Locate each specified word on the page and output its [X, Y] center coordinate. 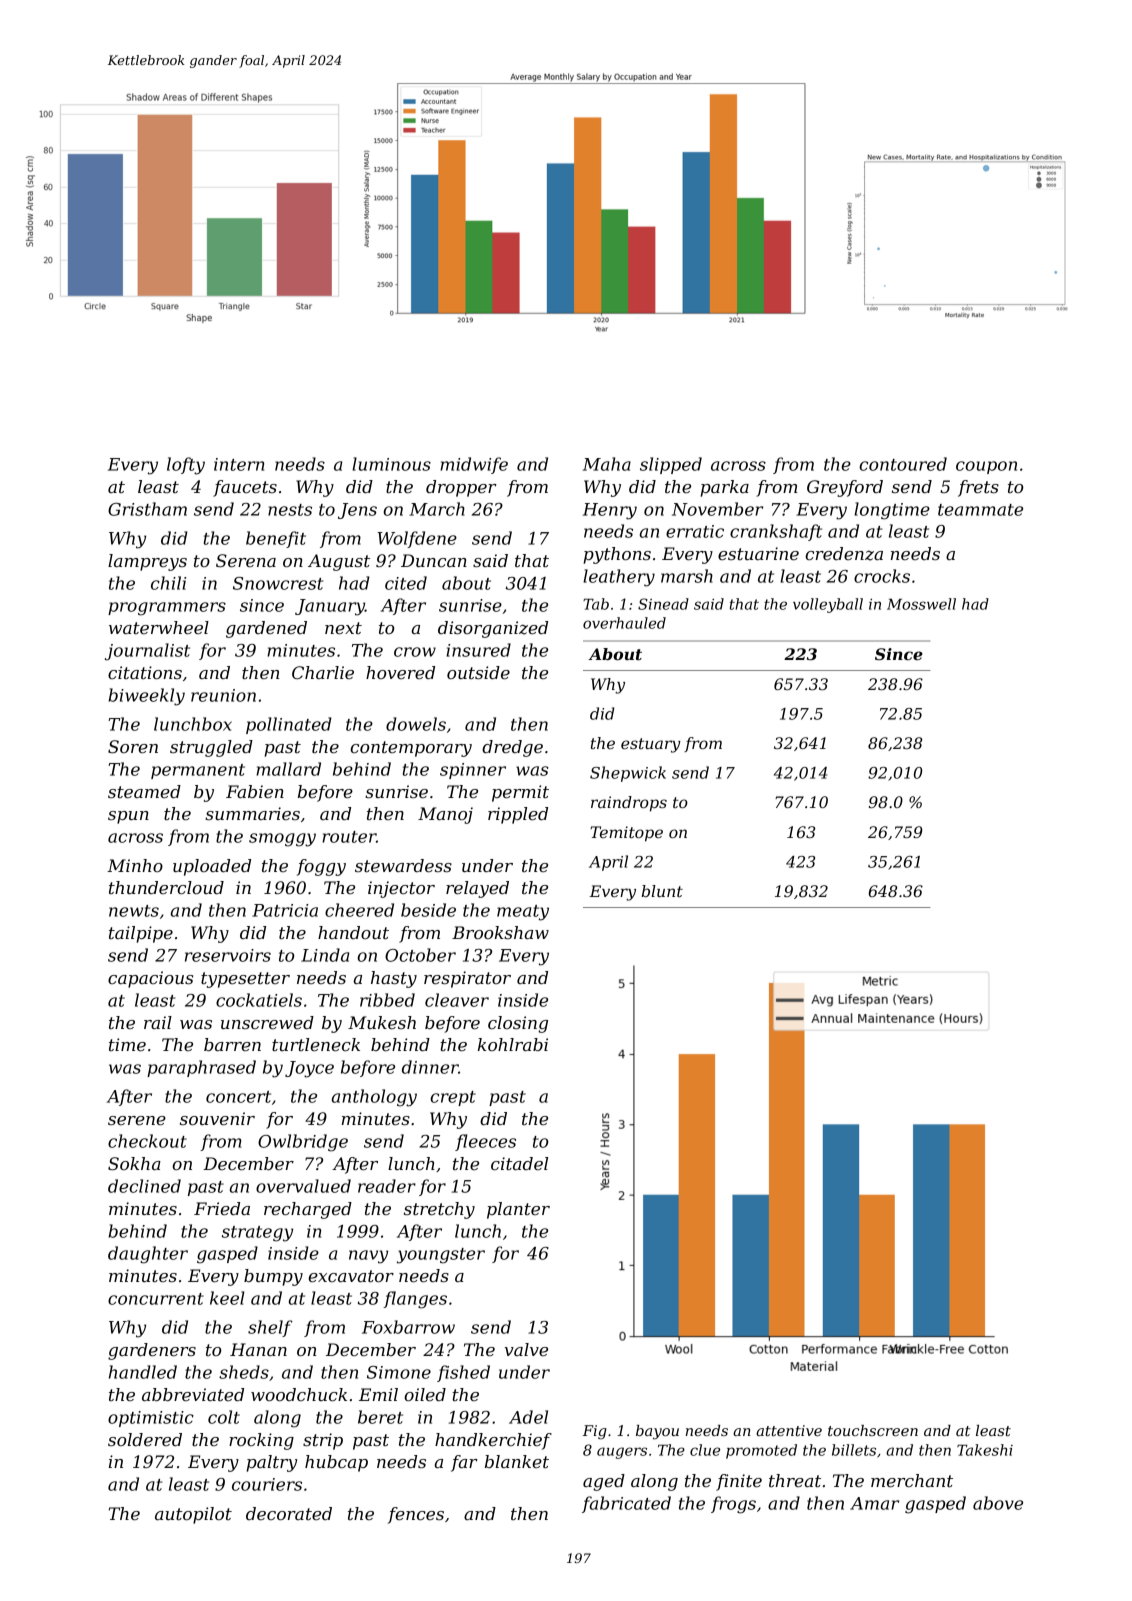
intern [239, 464]
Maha [607, 464]
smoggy [282, 840]
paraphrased [201, 1068]
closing [518, 1024]
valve [526, 1349]
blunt [662, 891]
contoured [903, 464]
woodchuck [299, 1394]
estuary [651, 745]
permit [520, 793]
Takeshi [985, 1450]
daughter [148, 1255]
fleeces [485, 1142]
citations [145, 672]
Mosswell [921, 604]
